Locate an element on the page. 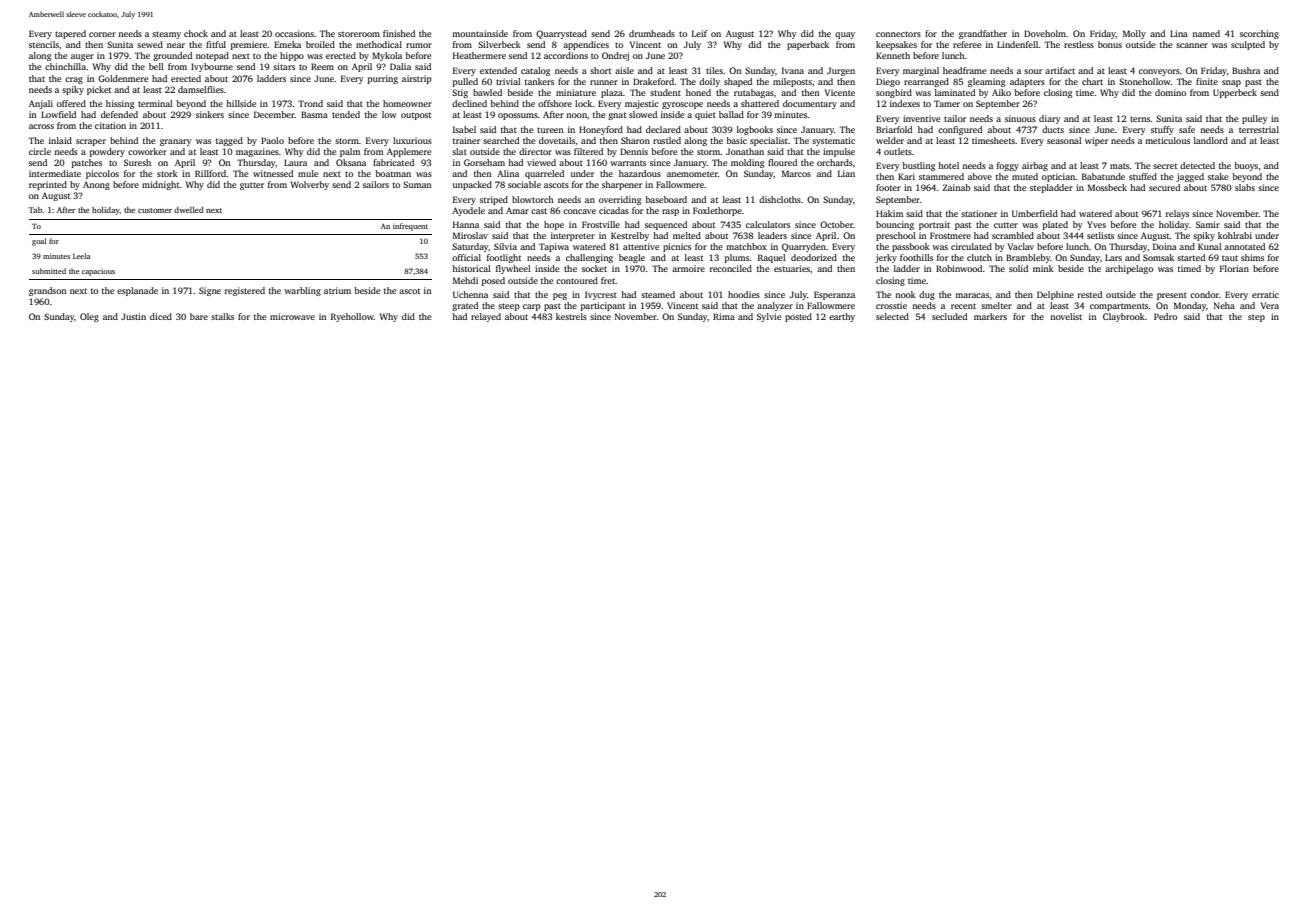 The width and height of the image is (1308, 924). atrium is located at coordinates (337, 290).
